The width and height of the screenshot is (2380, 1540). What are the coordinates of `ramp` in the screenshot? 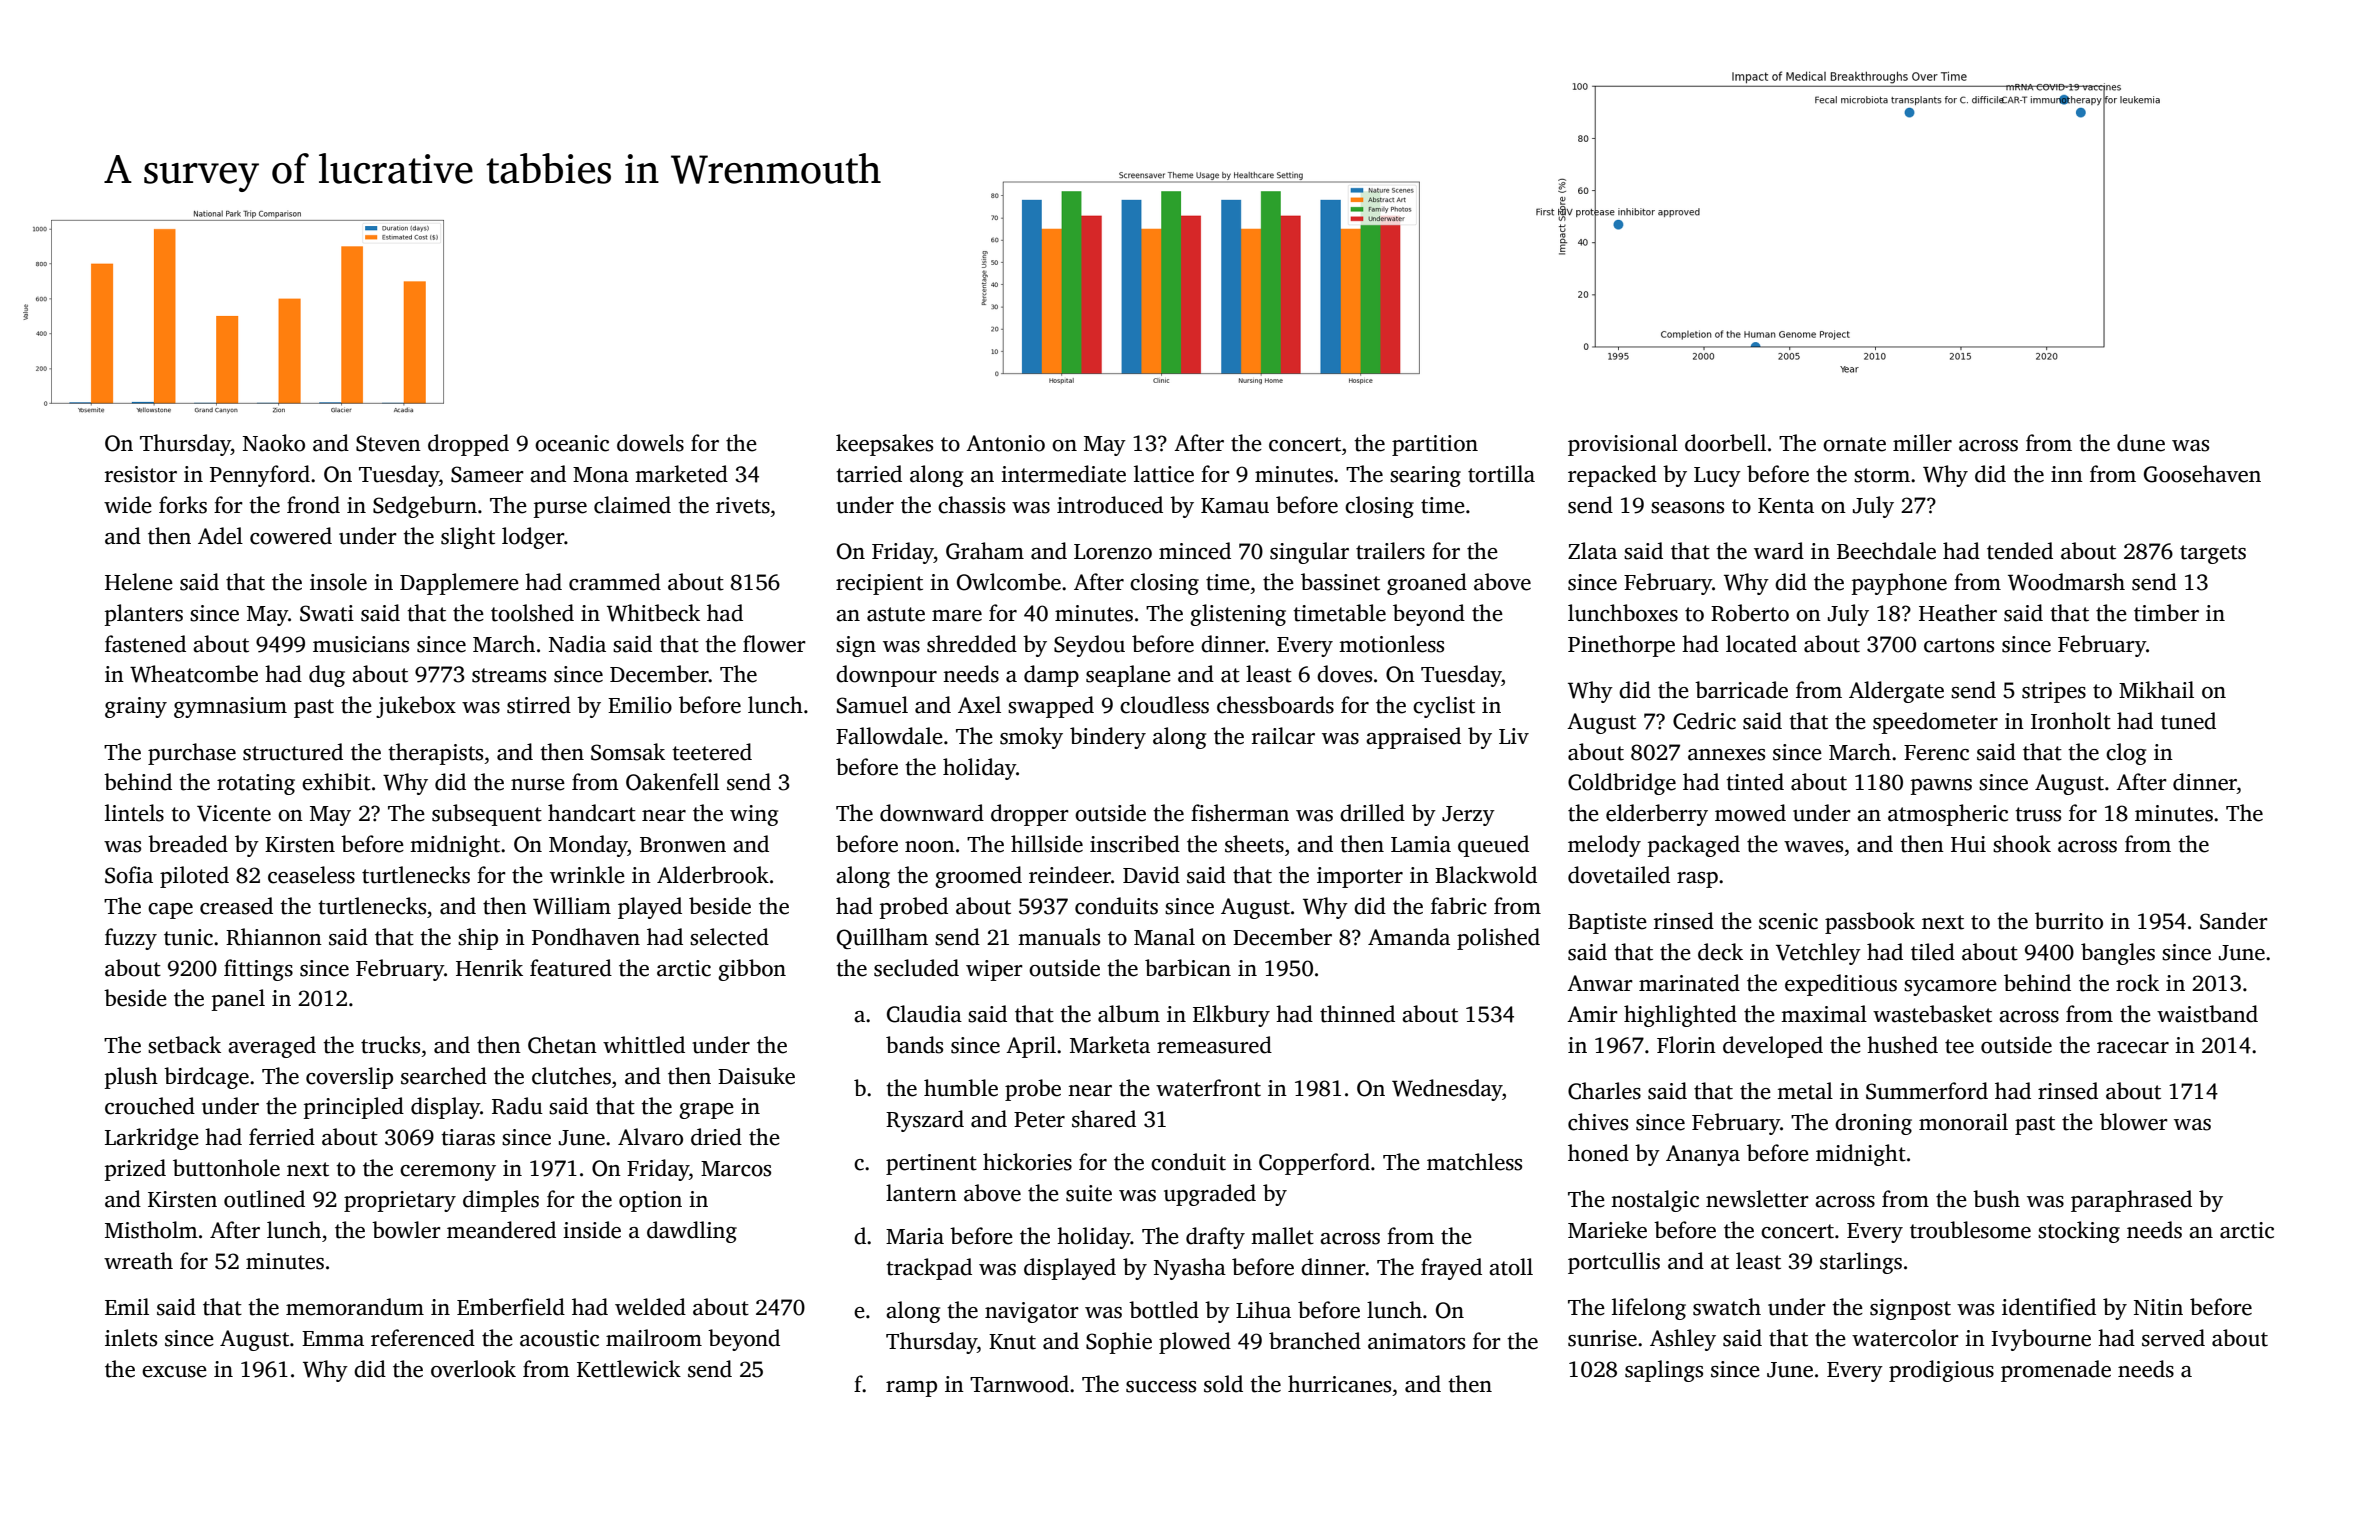 It's located at (911, 1389).
